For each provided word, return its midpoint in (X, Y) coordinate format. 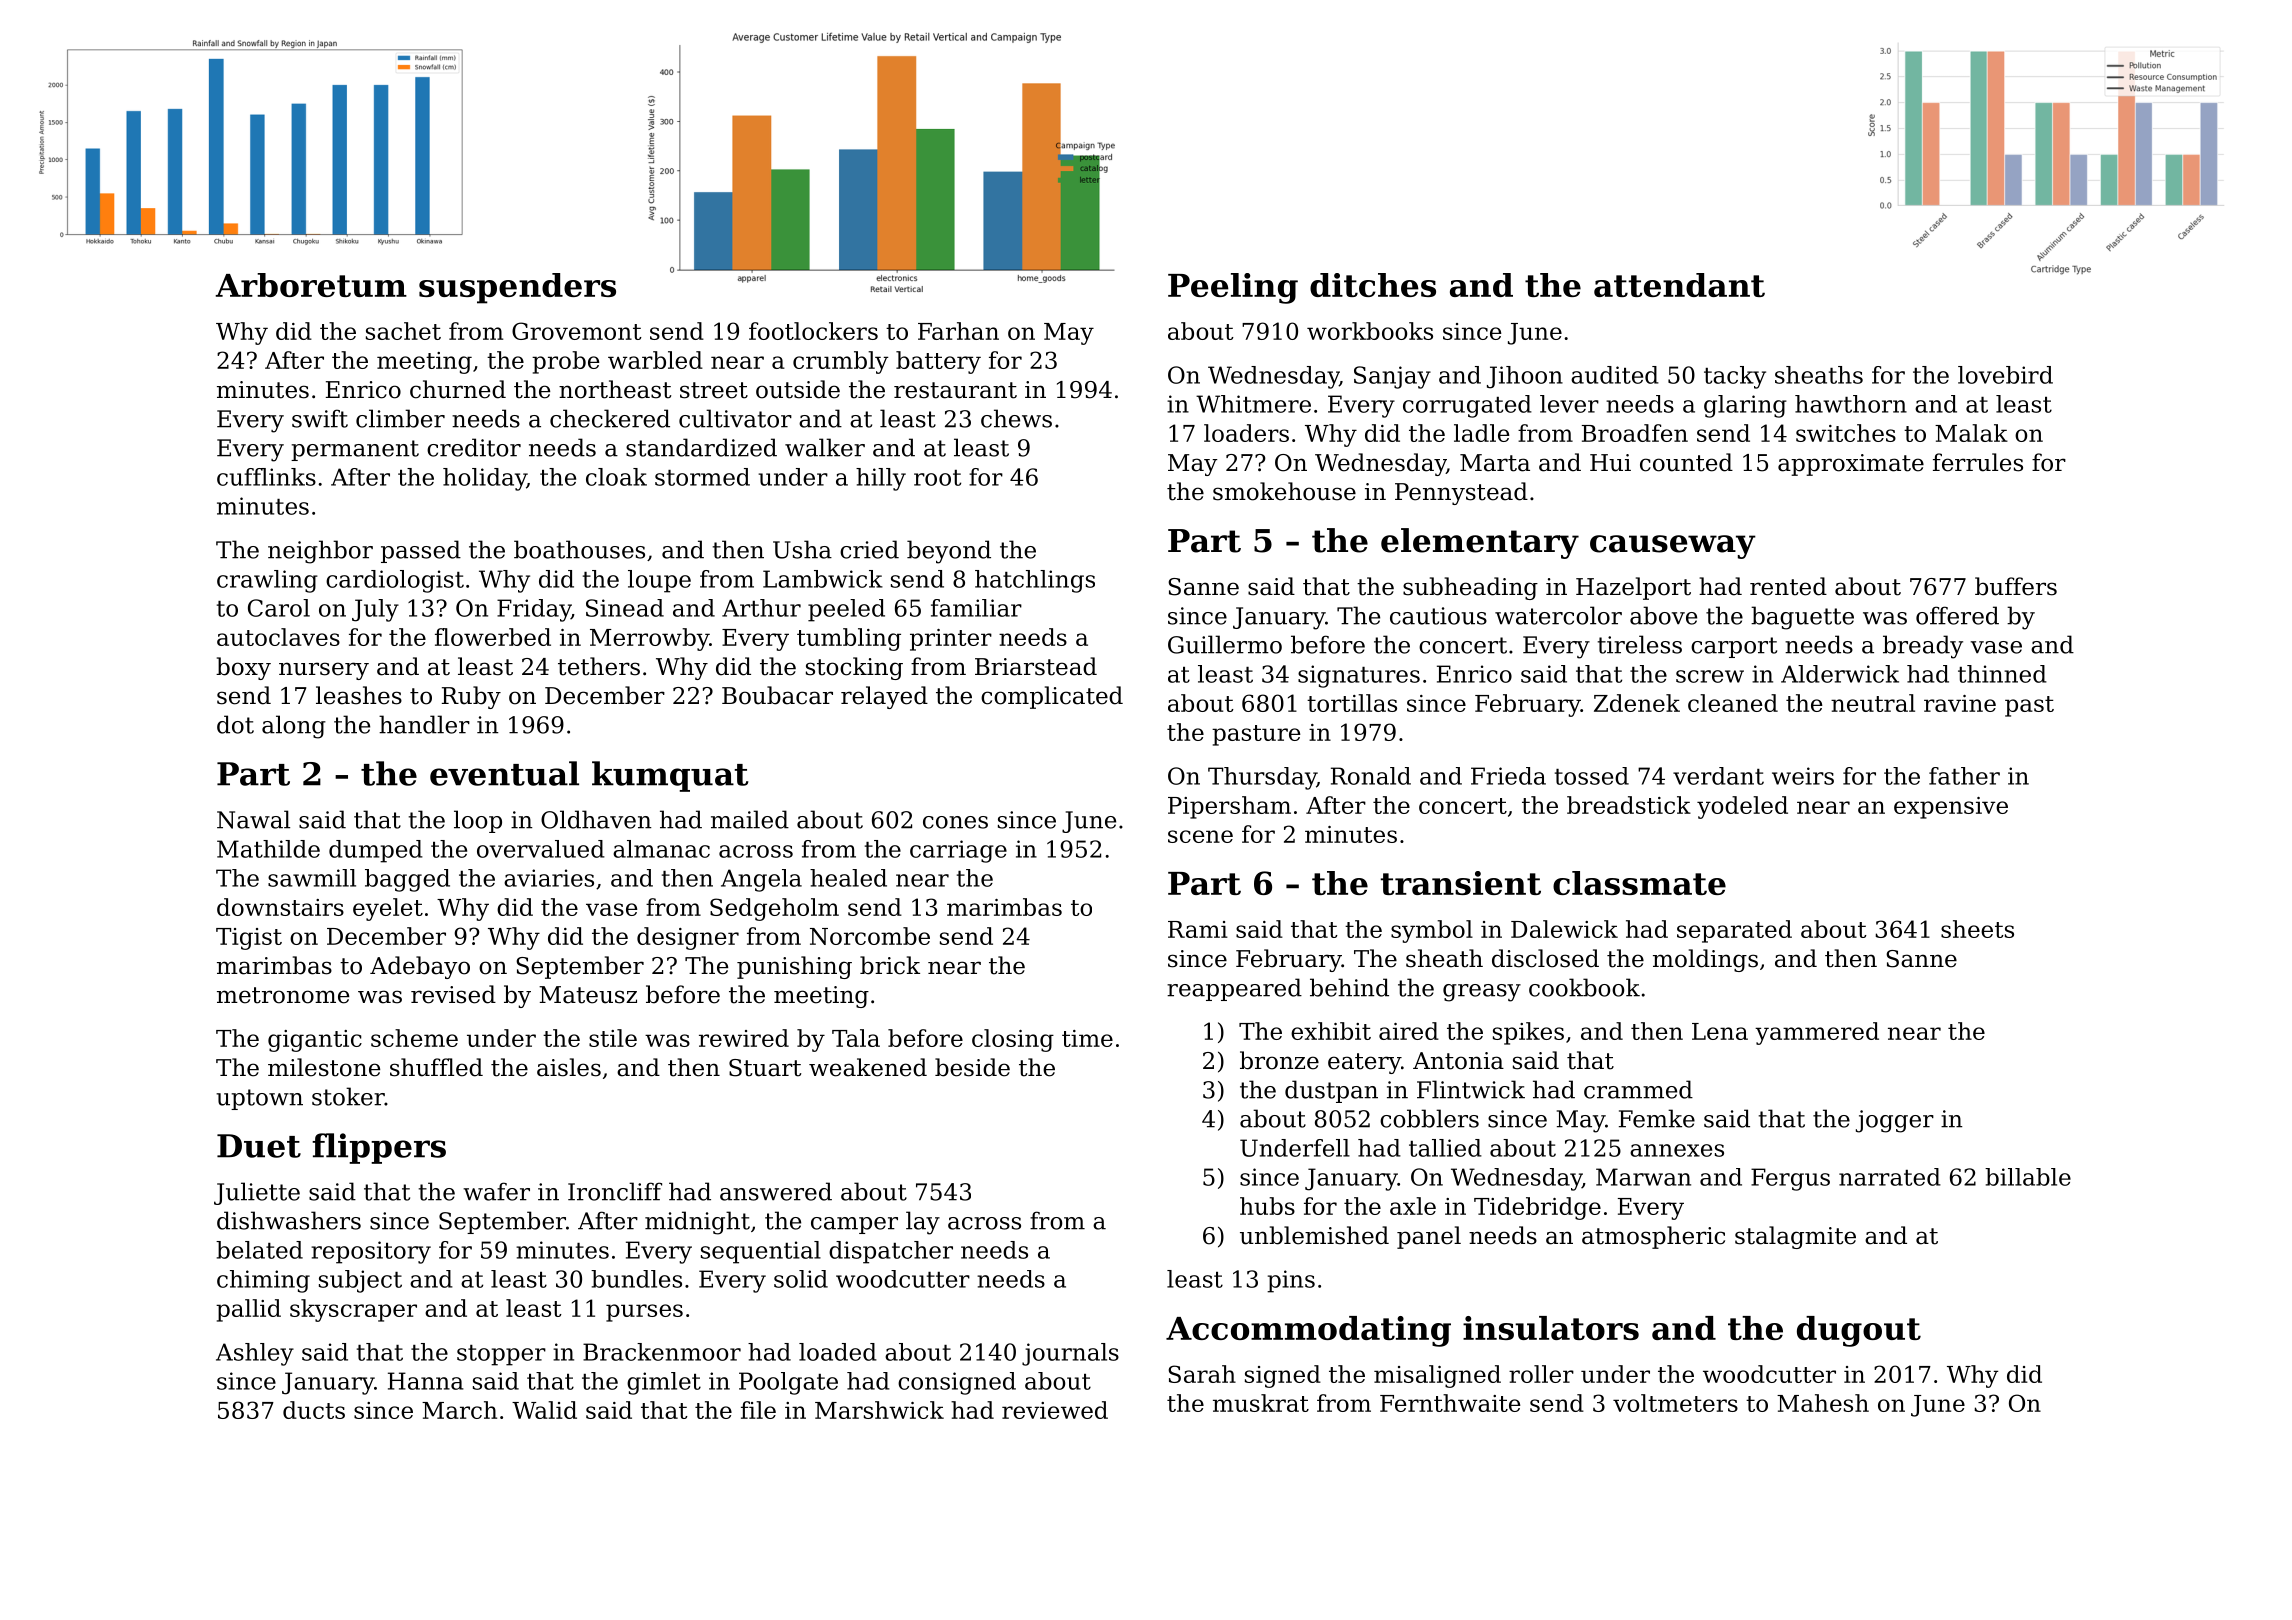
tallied (1445, 1148)
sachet (403, 331)
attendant (1679, 285)
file (758, 1410)
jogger (1895, 1121)
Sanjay (1392, 377)
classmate (1639, 883)
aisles (569, 1067)
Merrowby (649, 639)
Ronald (1371, 776)
